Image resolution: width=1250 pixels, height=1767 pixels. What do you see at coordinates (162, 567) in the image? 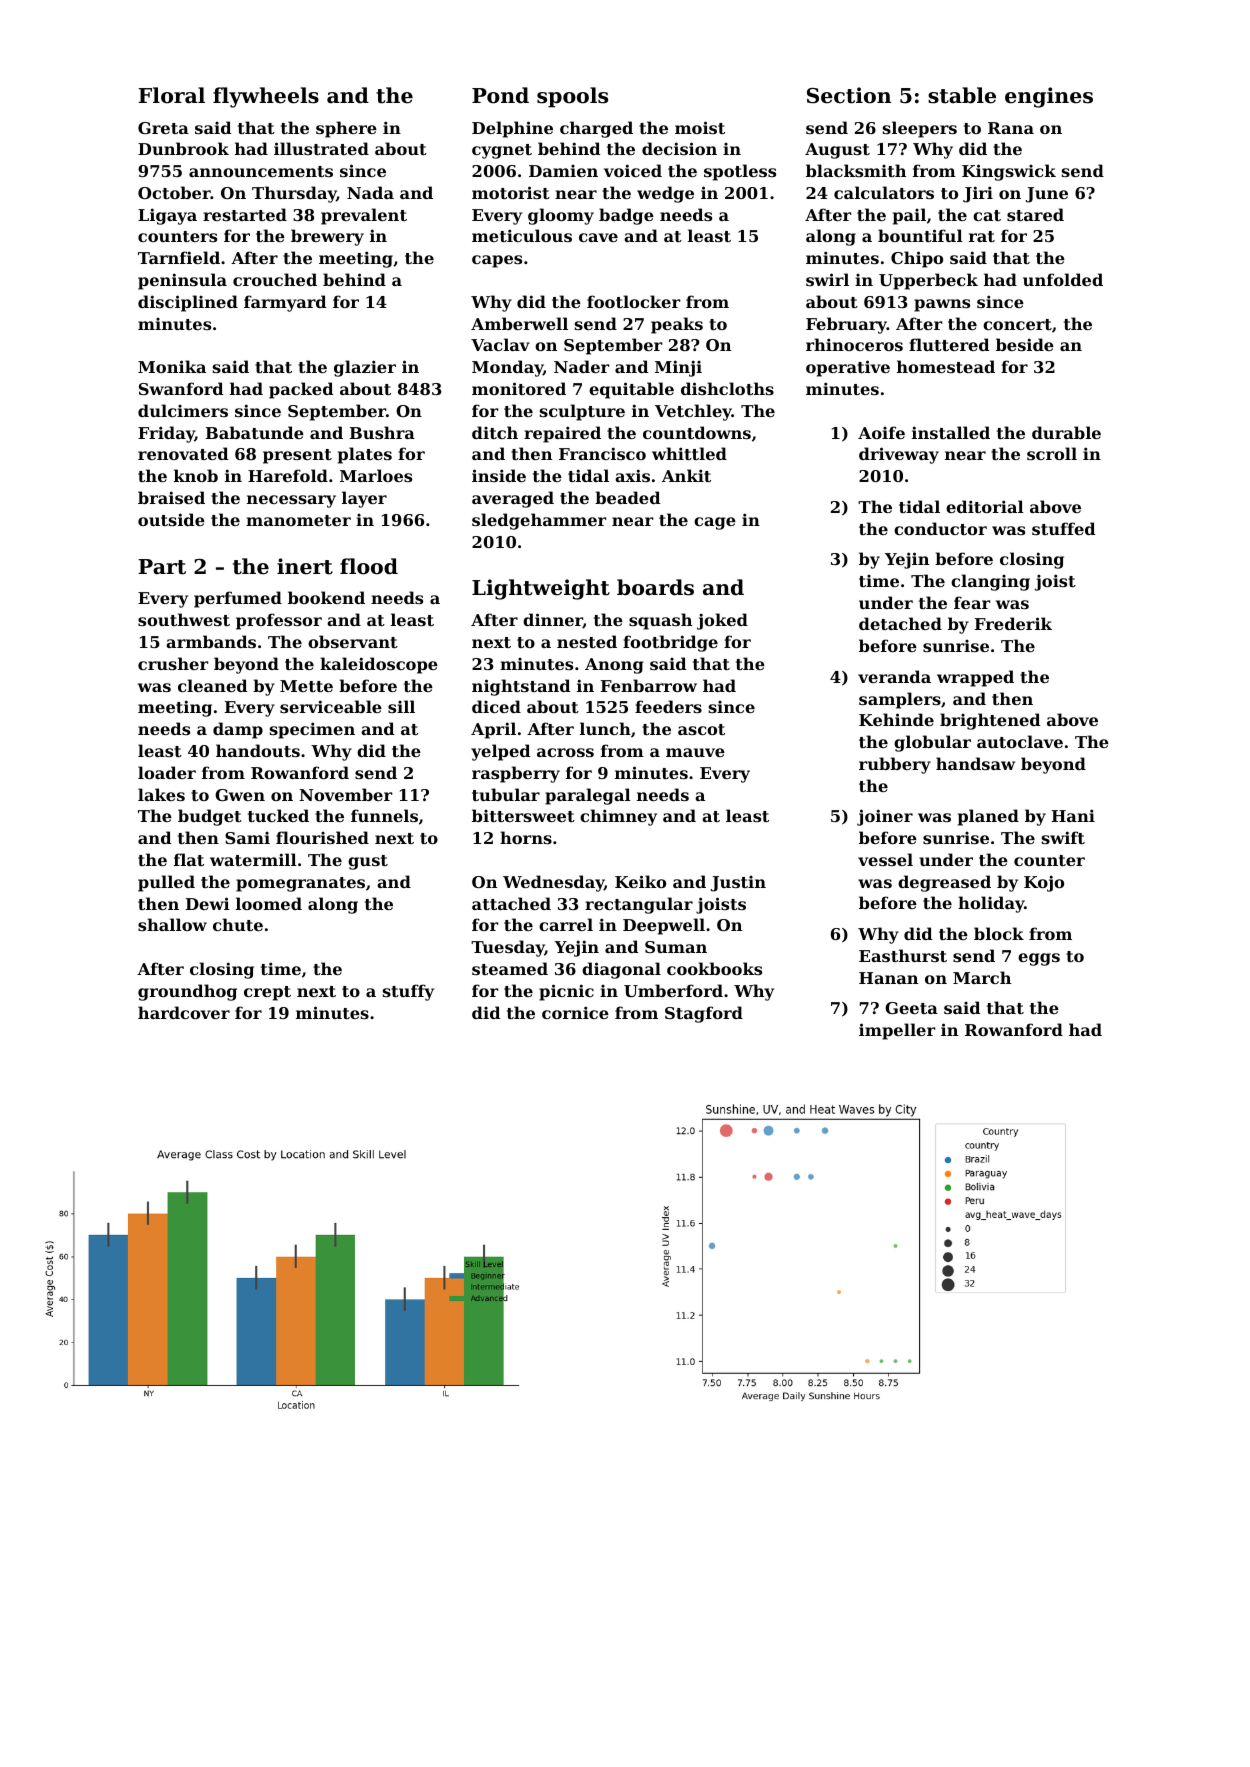
I see `Part` at bounding box center [162, 567].
